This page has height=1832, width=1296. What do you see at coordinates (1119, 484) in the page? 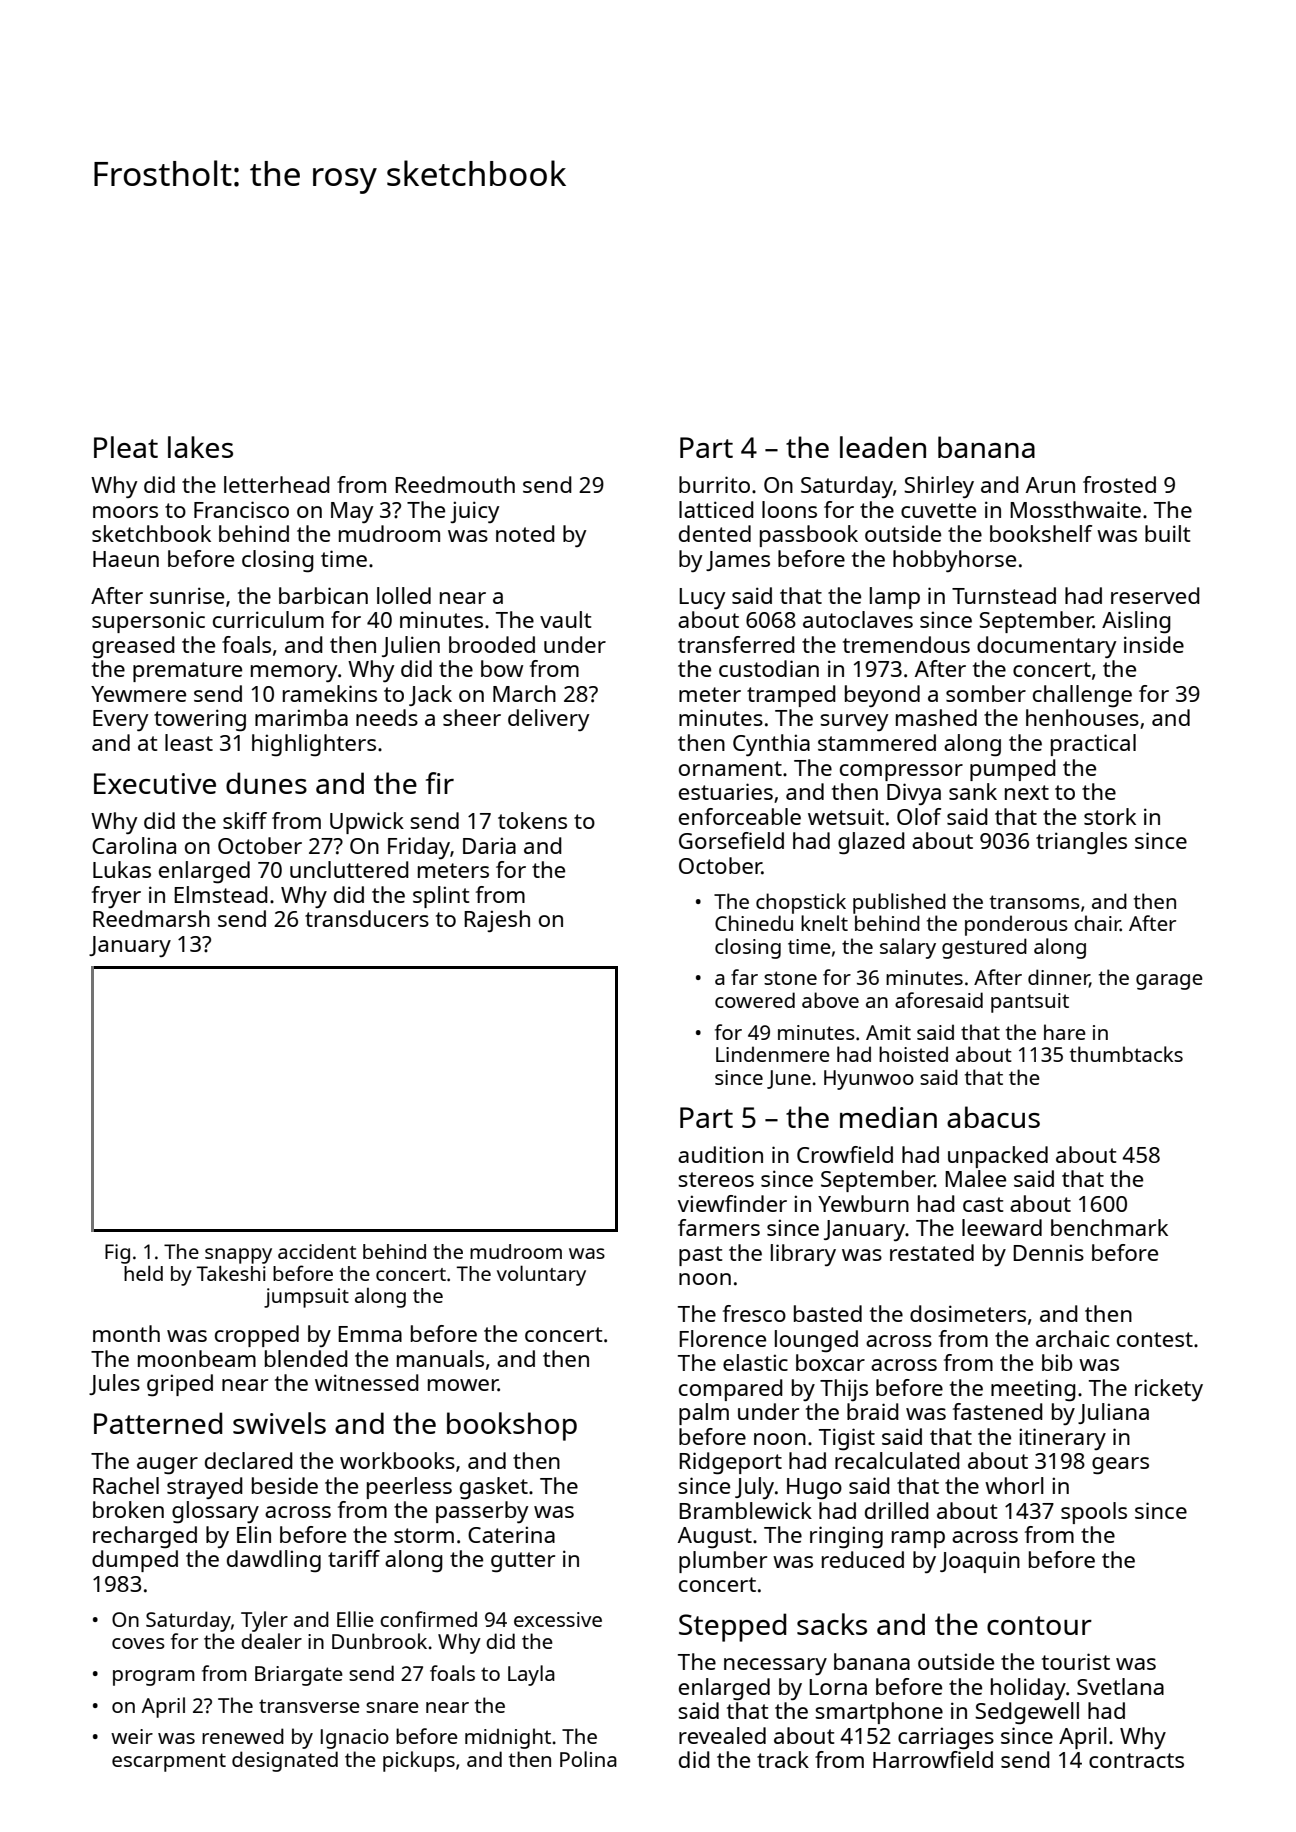
I see `frosted` at bounding box center [1119, 484].
